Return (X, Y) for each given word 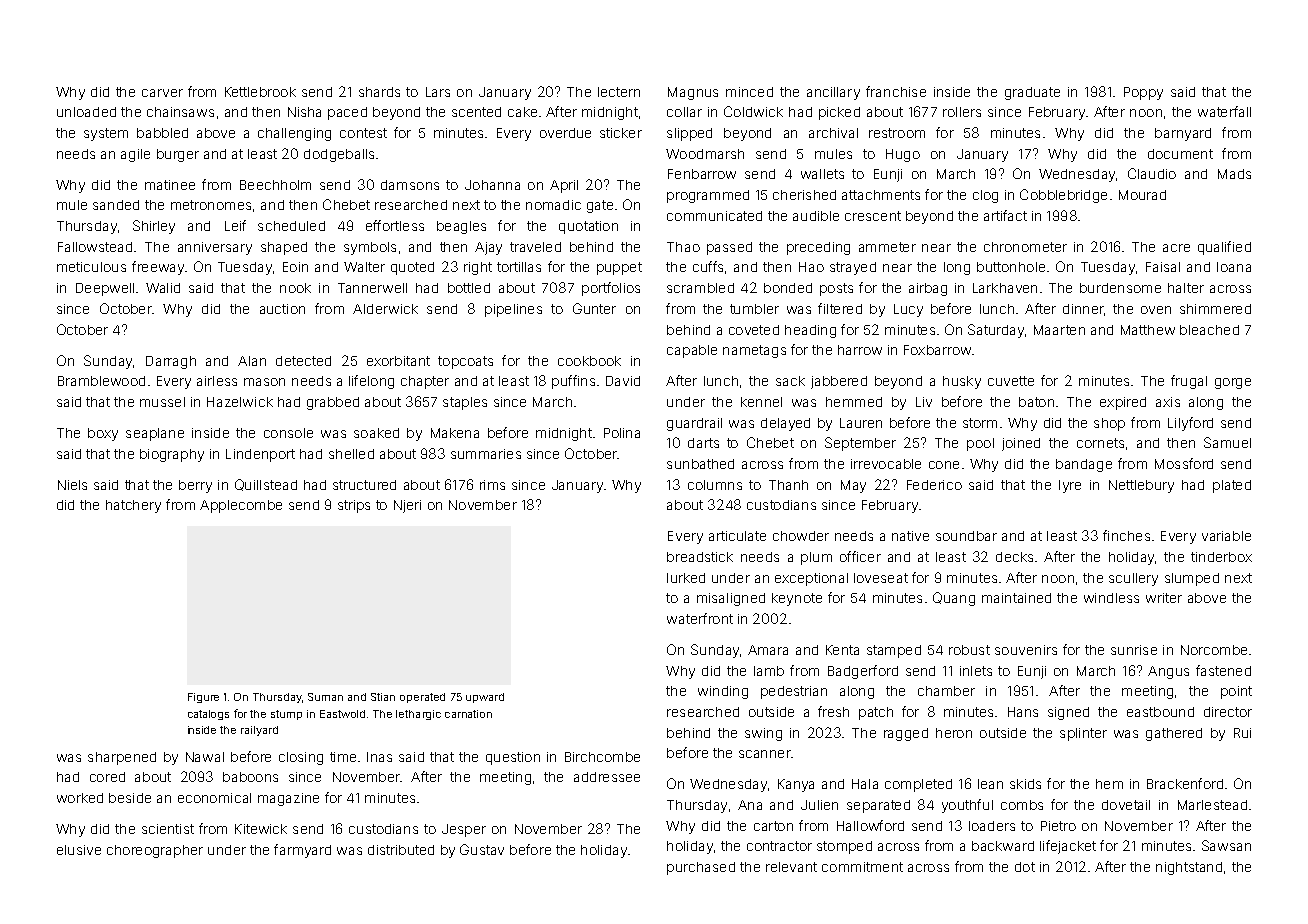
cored (107, 777)
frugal (1189, 382)
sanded (116, 205)
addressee (607, 777)
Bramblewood (101, 381)
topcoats (465, 362)
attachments (881, 195)
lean (990, 784)
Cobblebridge (1063, 196)
